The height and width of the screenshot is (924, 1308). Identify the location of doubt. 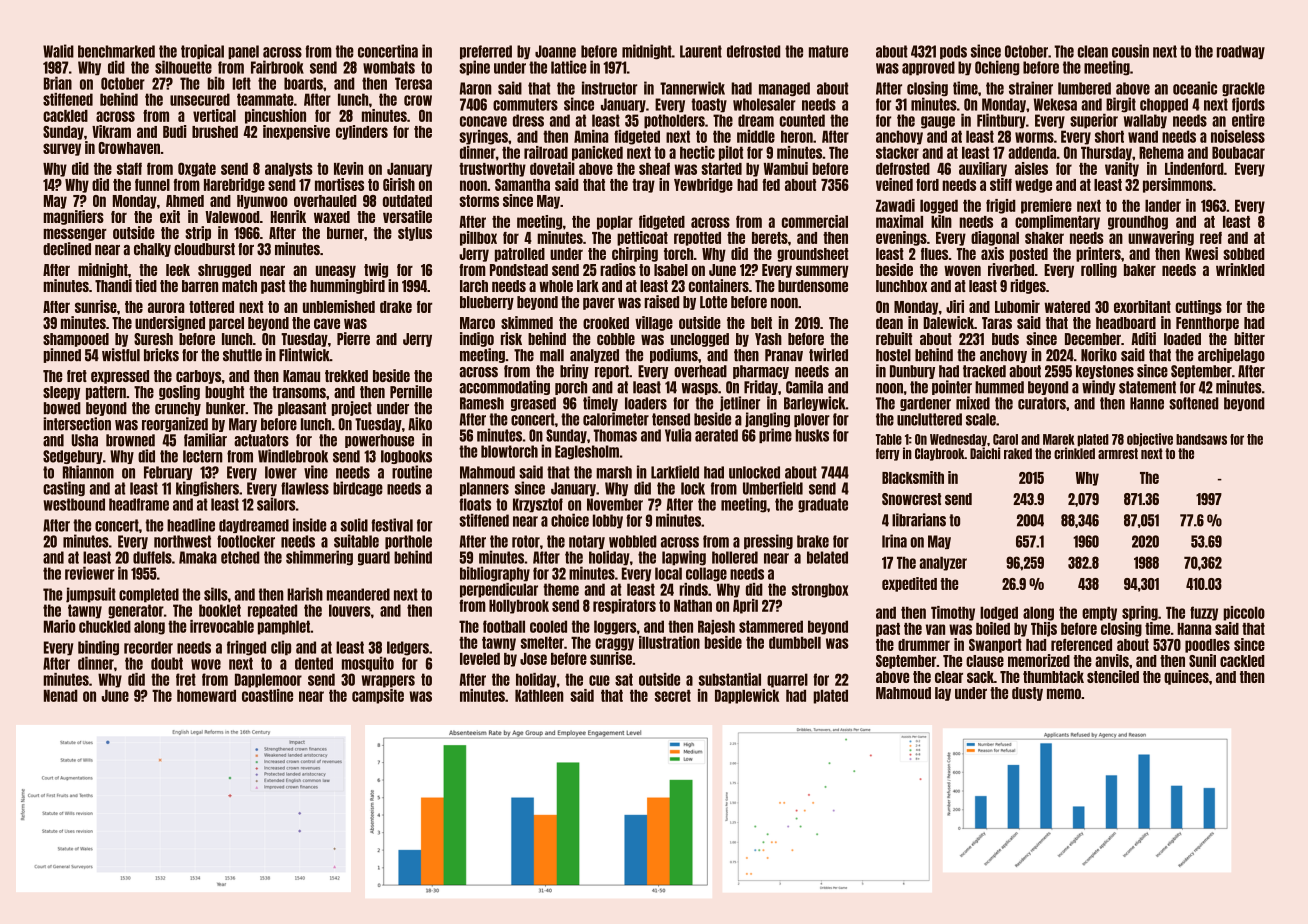
(167, 663).
